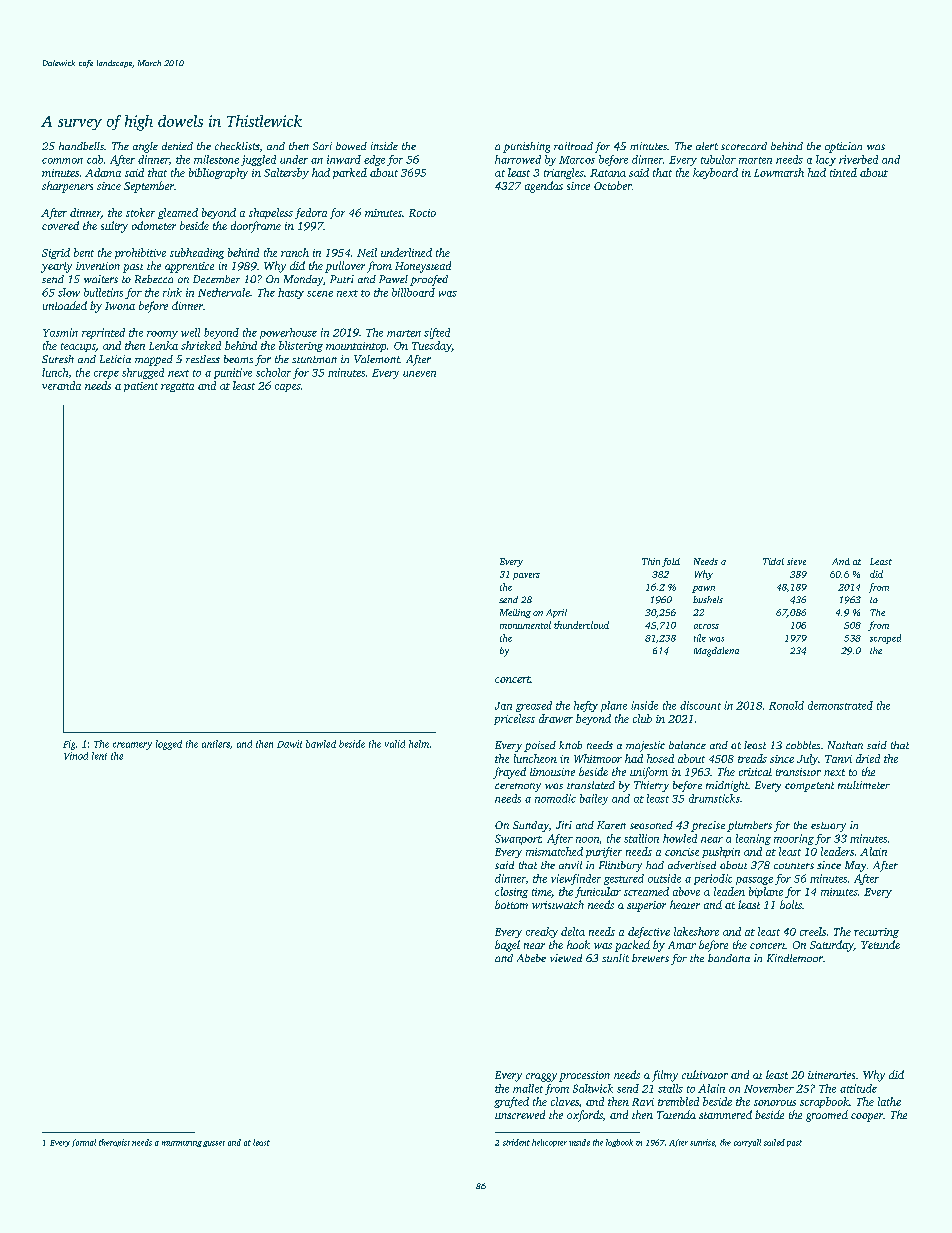  I want to click on lacy, so click(826, 160).
